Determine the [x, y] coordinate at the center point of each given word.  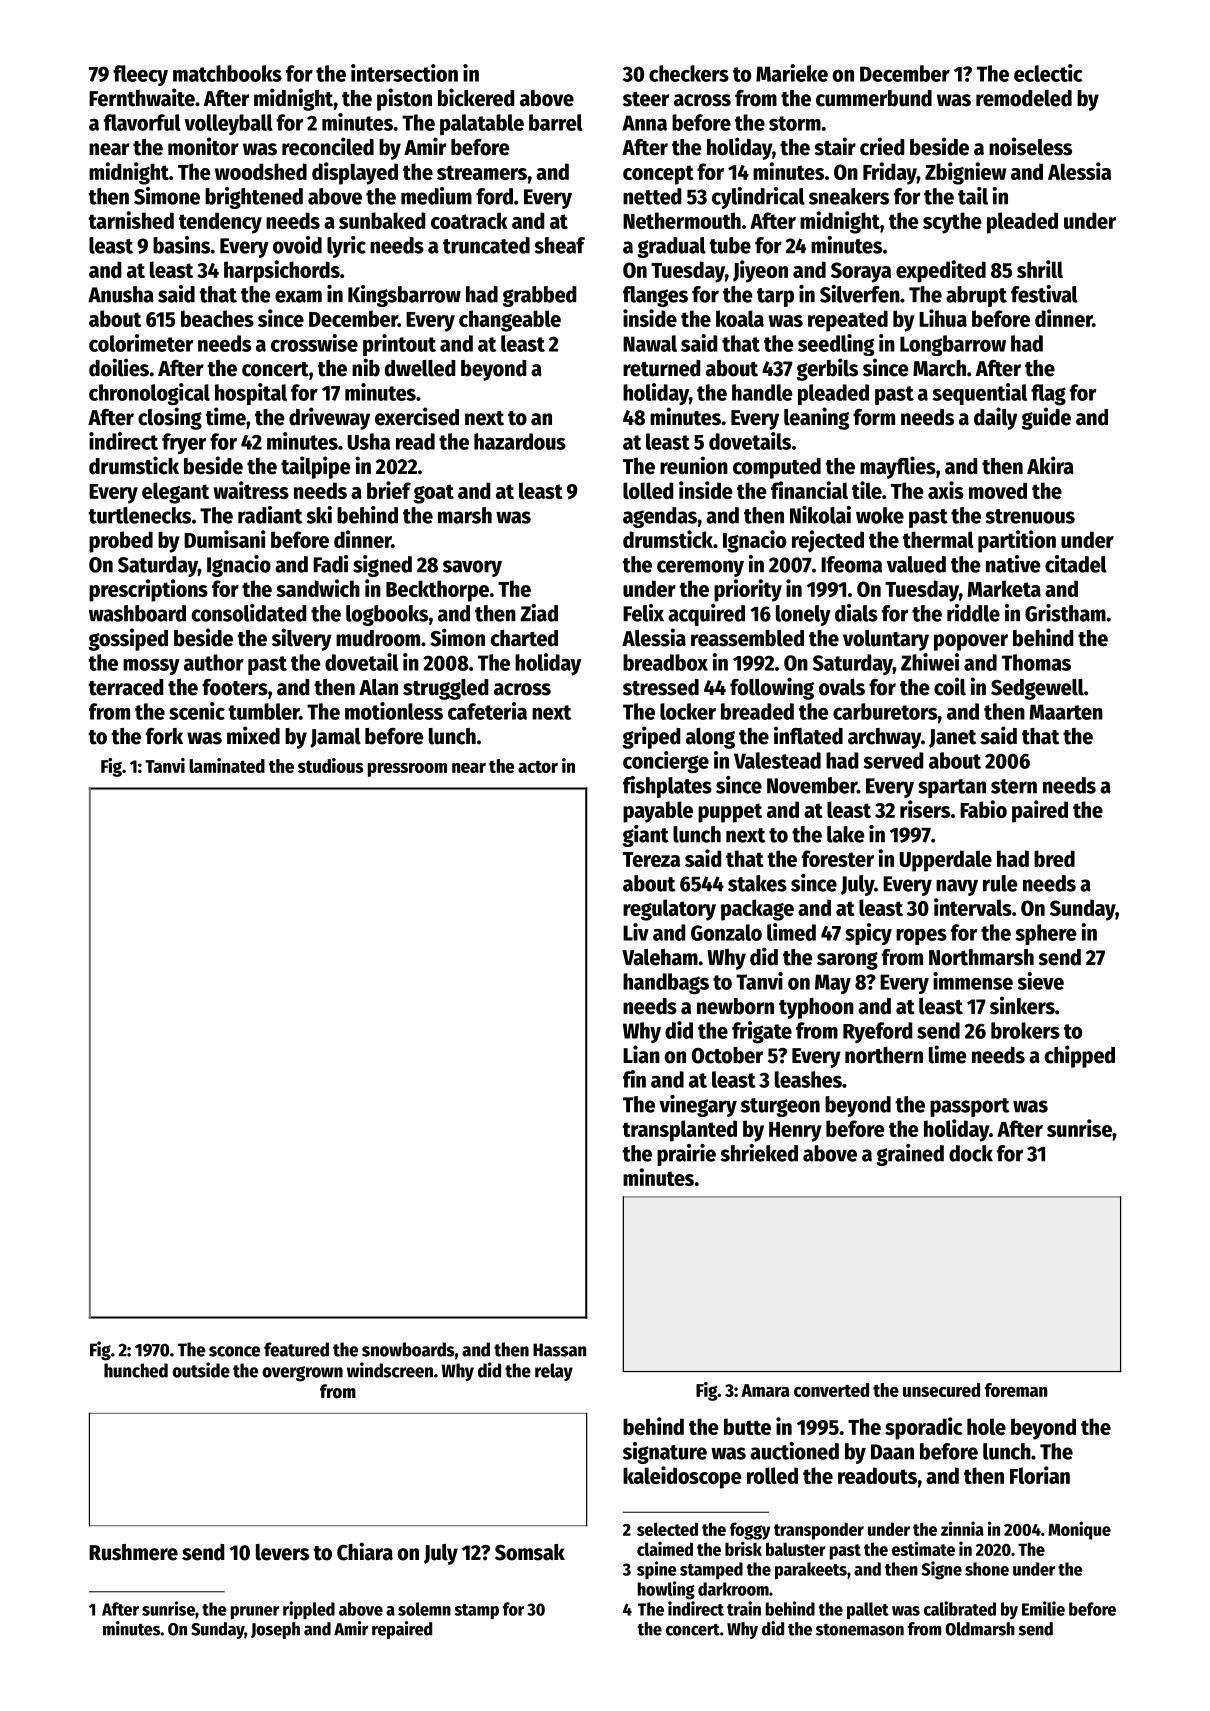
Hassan [560, 1350]
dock [971, 1153]
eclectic [1048, 73]
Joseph [275, 1630]
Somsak [530, 1552]
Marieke [792, 73]
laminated [227, 765]
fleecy [140, 75]
